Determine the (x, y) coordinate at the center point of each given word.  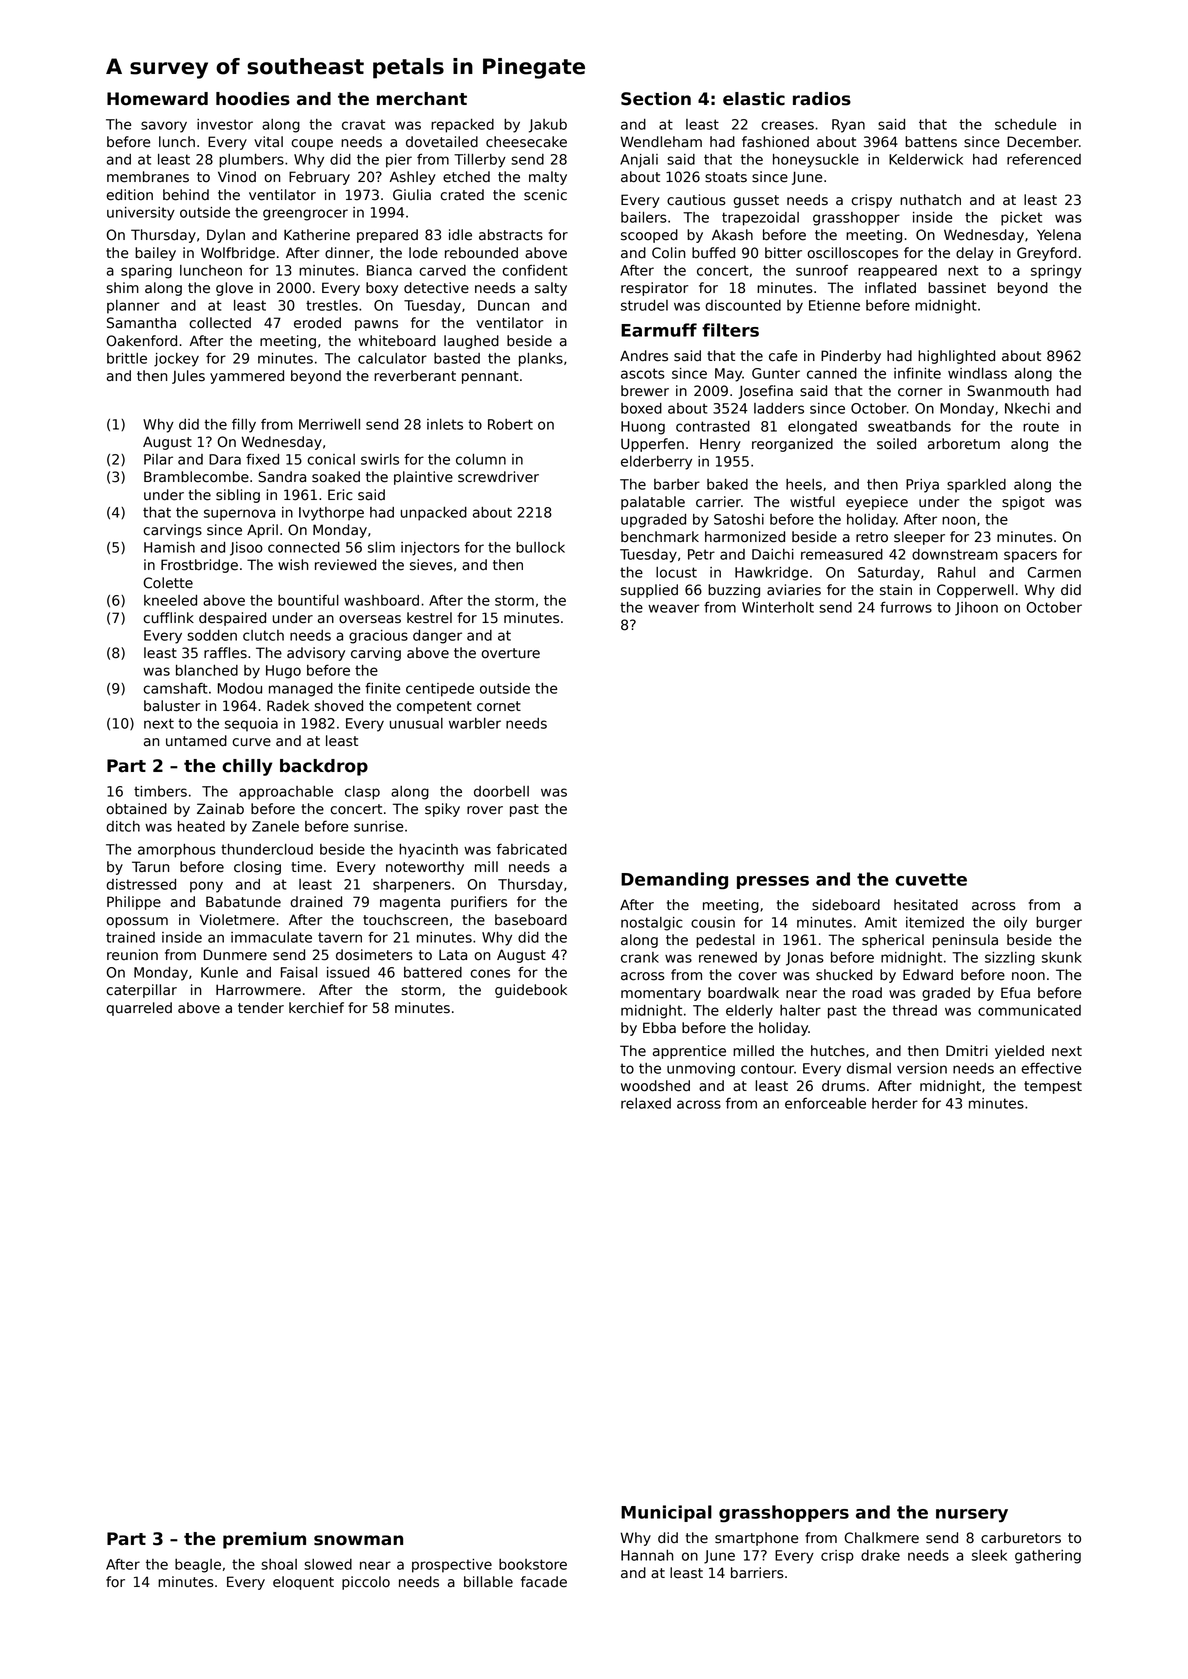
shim (123, 288)
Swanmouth (1008, 391)
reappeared (897, 272)
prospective (452, 1566)
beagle (198, 1566)
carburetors (1021, 1538)
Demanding (674, 881)
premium (264, 1540)
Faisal (299, 972)
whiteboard (397, 341)
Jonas (805, 959)
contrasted (713, 426)
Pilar (158, 459)
